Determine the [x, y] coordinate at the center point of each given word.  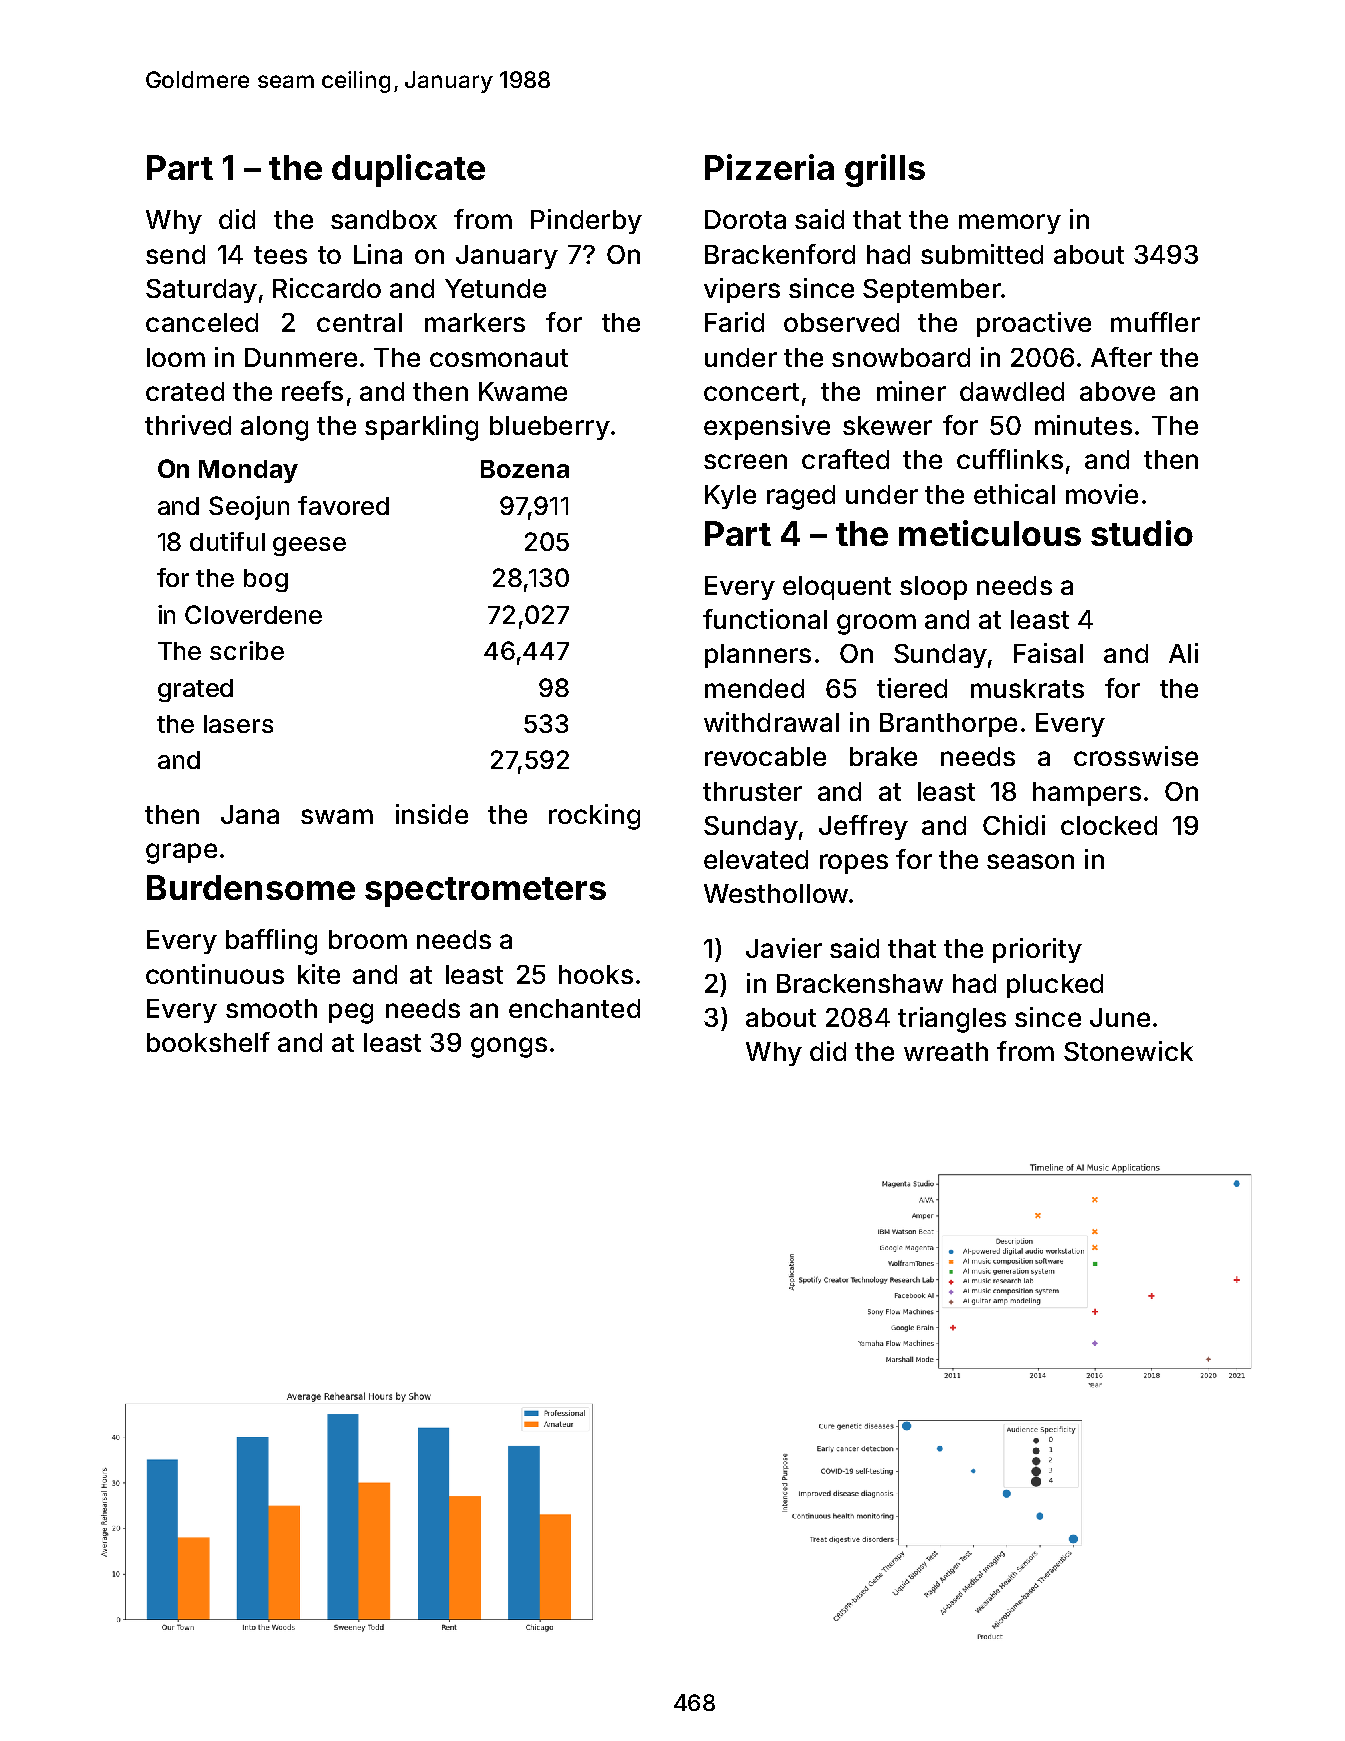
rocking [594, 817]
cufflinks [1010, 459]
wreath [946, 1051]
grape [181, 853]
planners [758, 656]
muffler [1155, 322]
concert [751, 392]
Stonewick [1128, 1051]
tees [280, 255]
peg [351, 1013]
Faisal [1048, 653]
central [359, 322]
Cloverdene [253, 614]
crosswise [1136, 756]
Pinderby [586, 221]
